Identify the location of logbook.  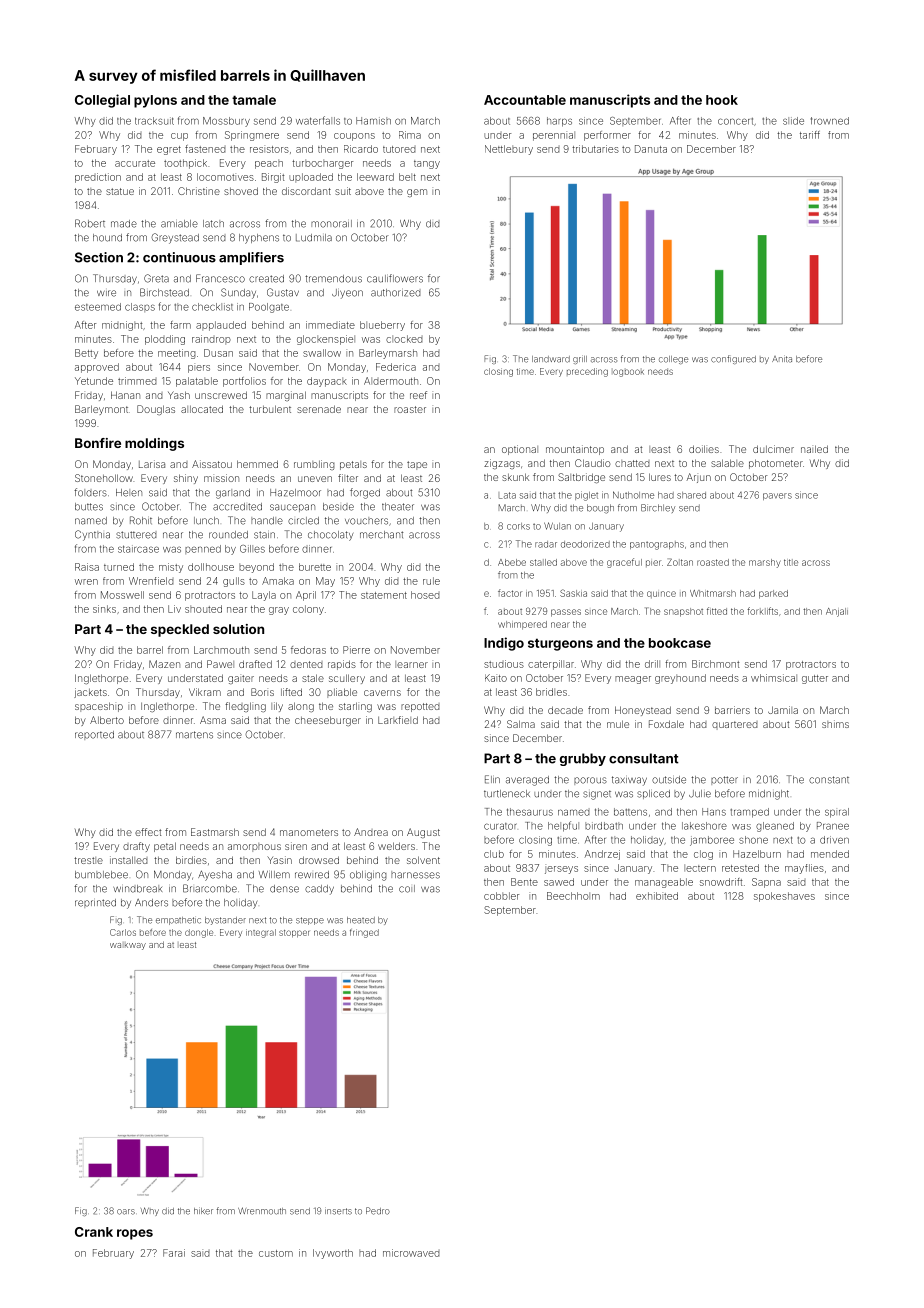
(628, 373).
